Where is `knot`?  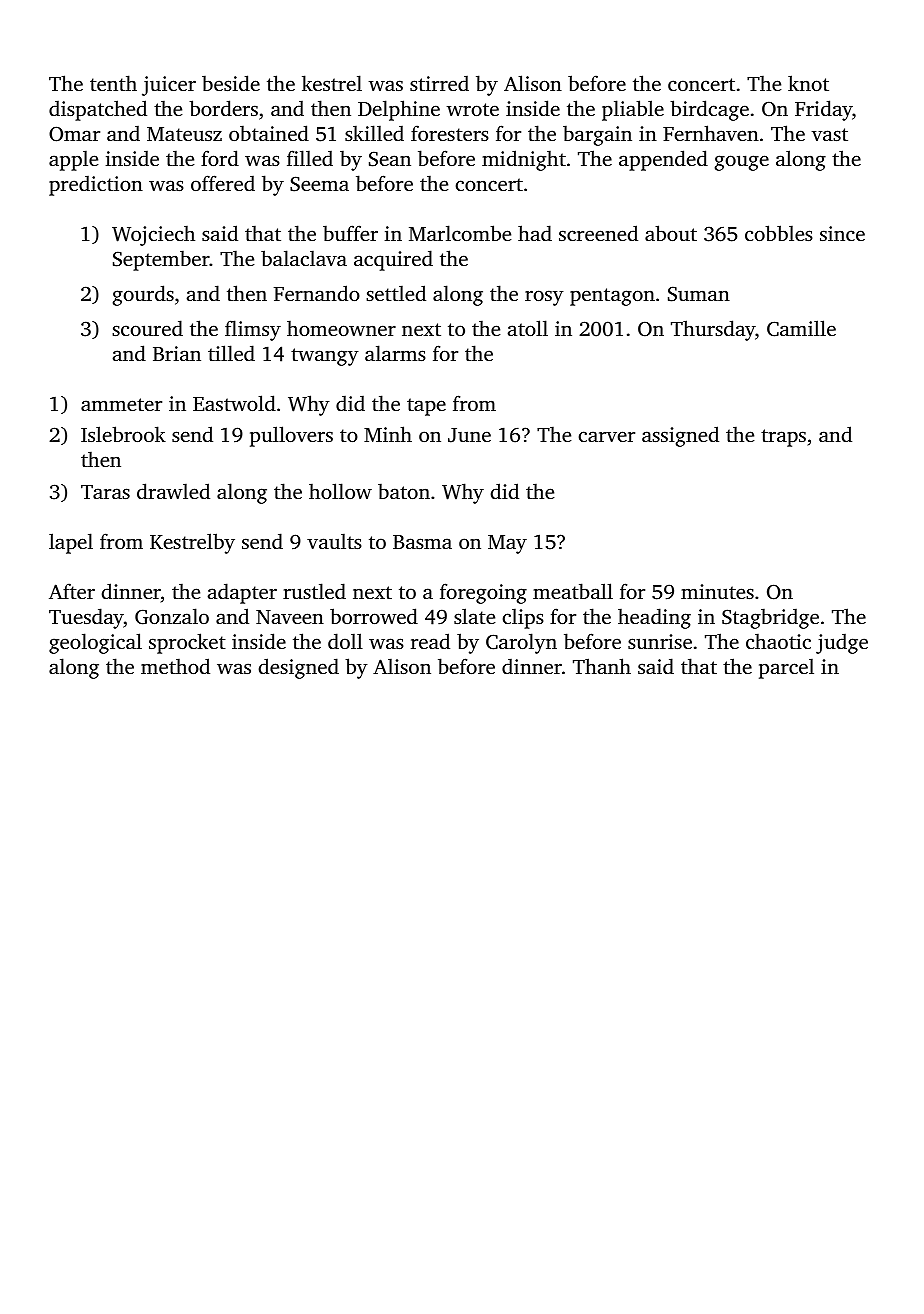 knot is located at coordinates (808, 83).
